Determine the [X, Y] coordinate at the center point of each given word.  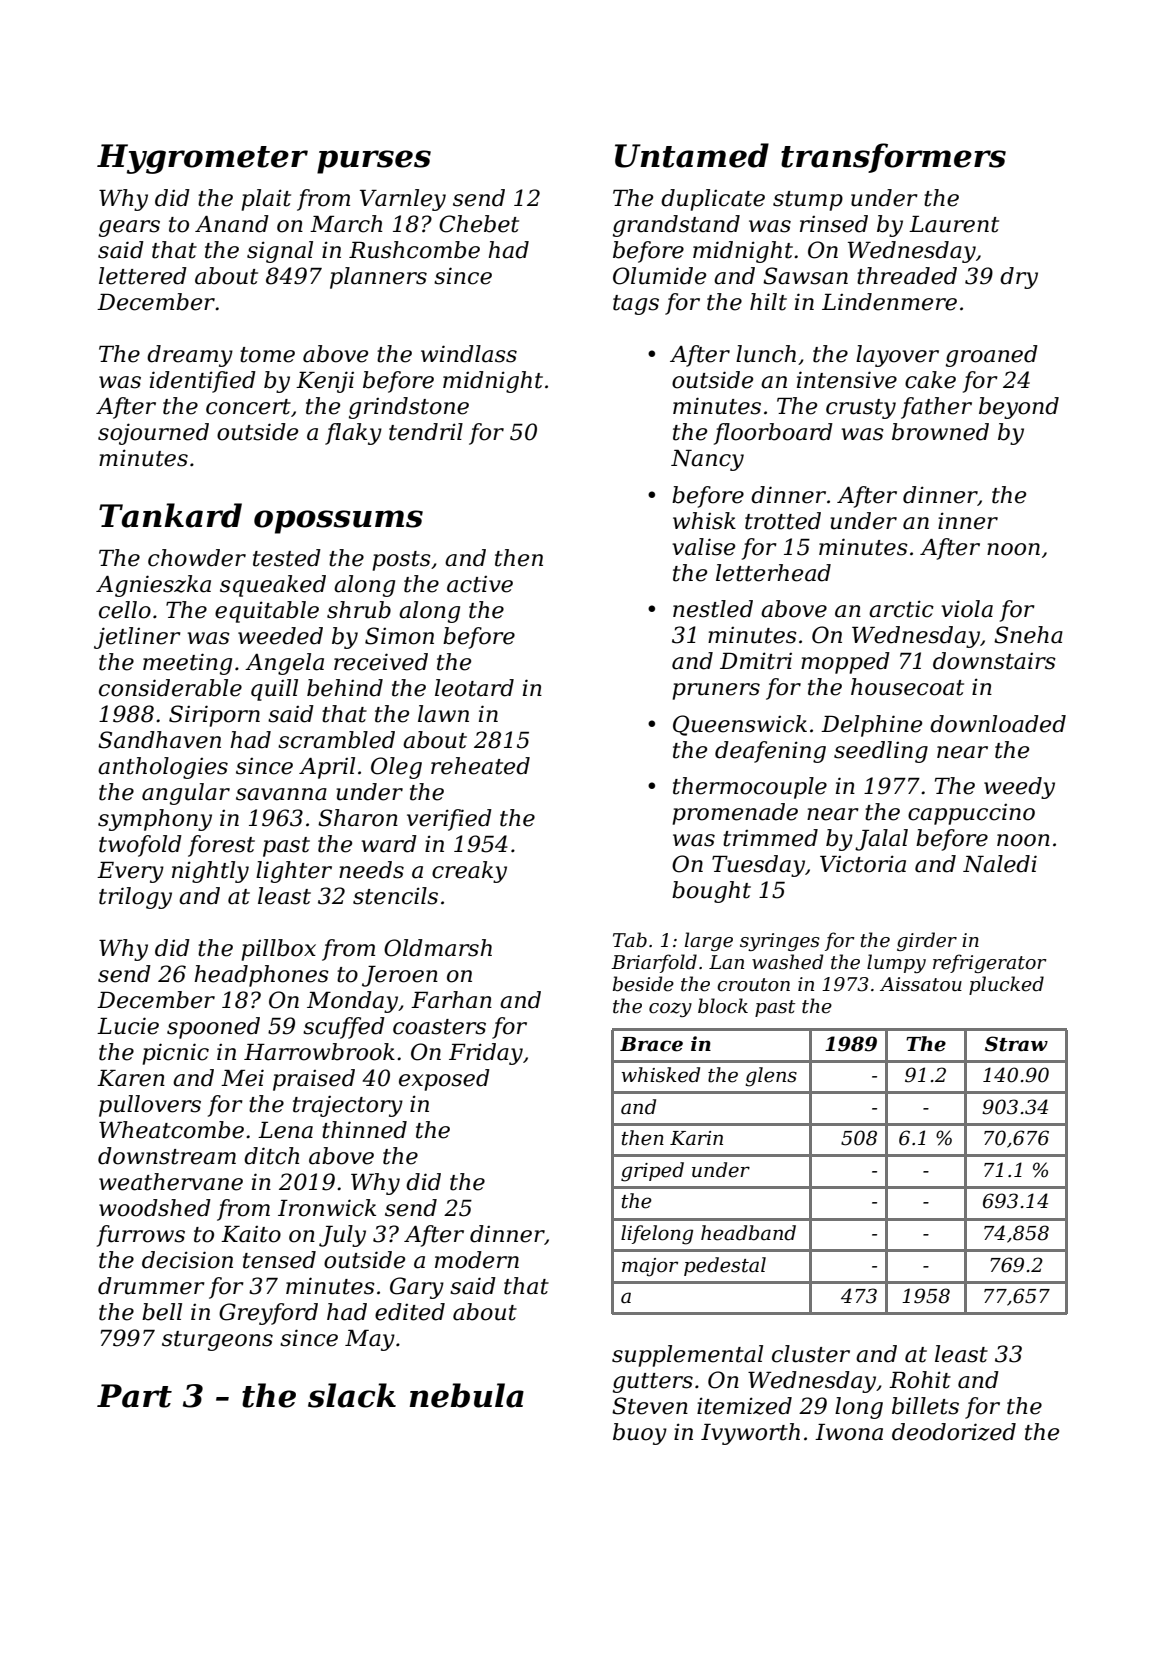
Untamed [692, 155]
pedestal [725, 1266]
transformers [893, 158]
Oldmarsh [438, 948]
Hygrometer [202, 159]
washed [788, 962]
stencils [395, 896]
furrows [141, 1236]
